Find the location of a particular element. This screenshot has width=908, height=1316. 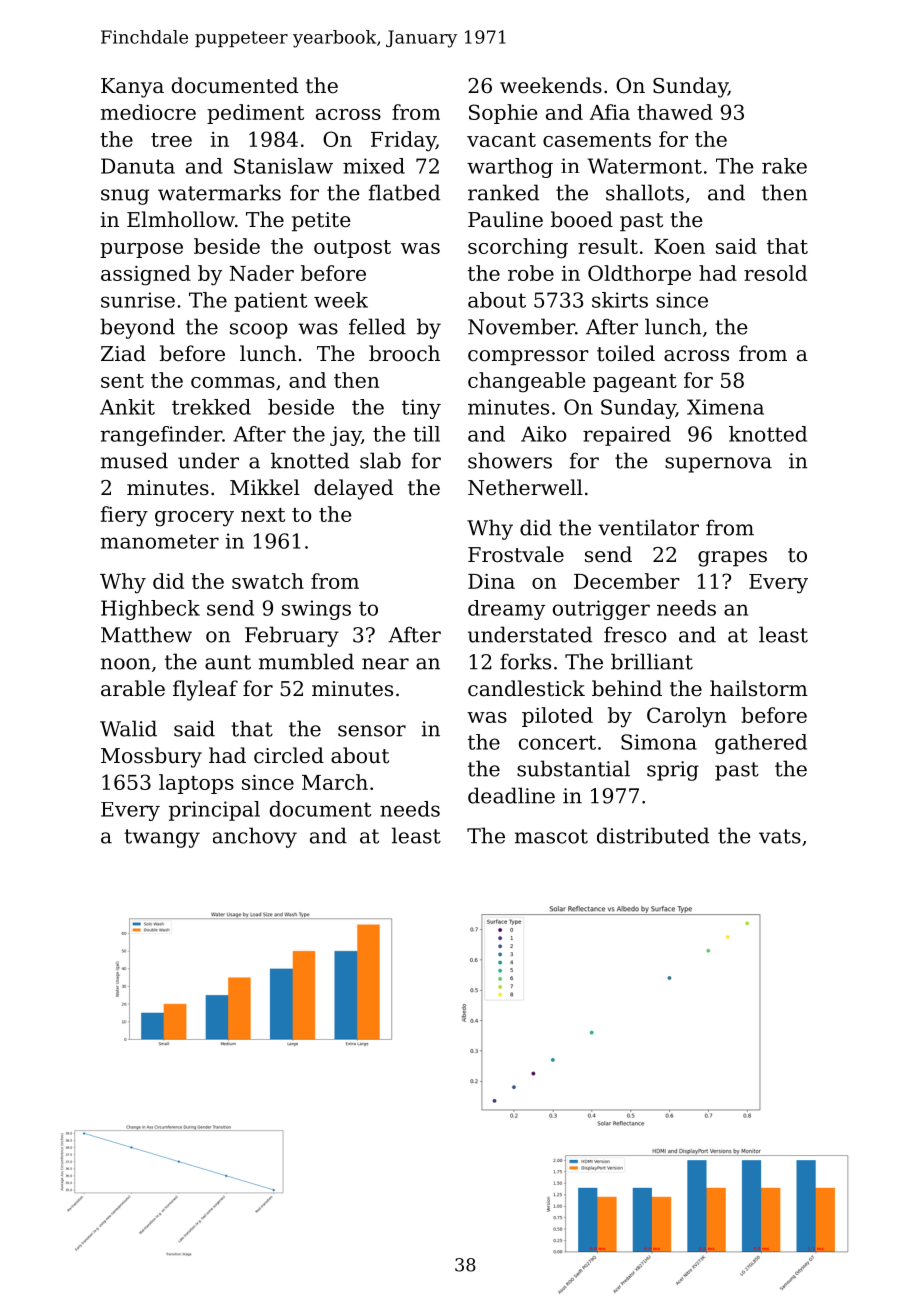

Netherwell is located at coordinates (525, 487).
